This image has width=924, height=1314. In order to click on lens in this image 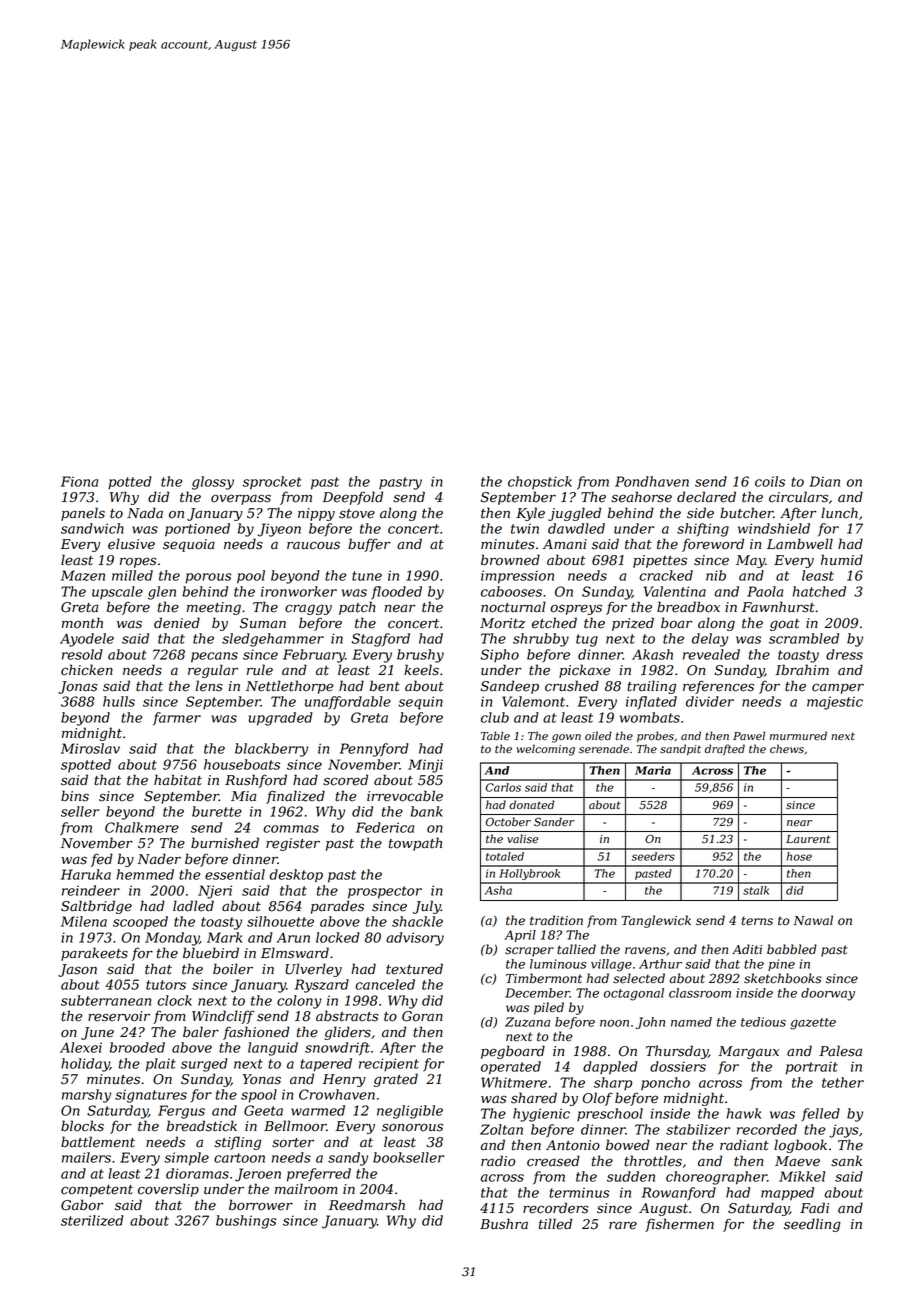, I will do `click(209, 686)`.
